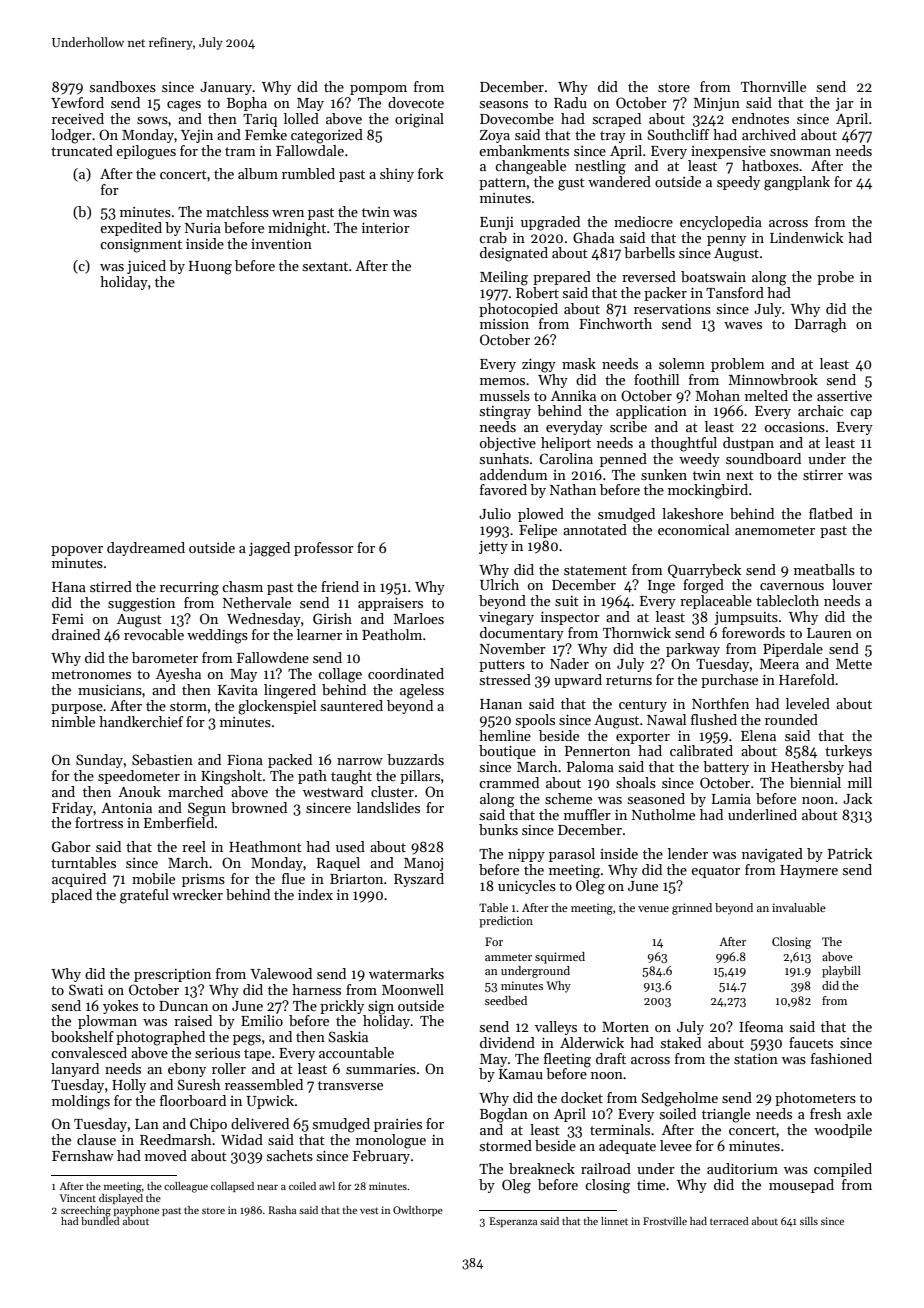 The height and width of the page is (1308, 924). Describe the element at coordinates (505, 413) in the page. I see `stingray` at that location.
